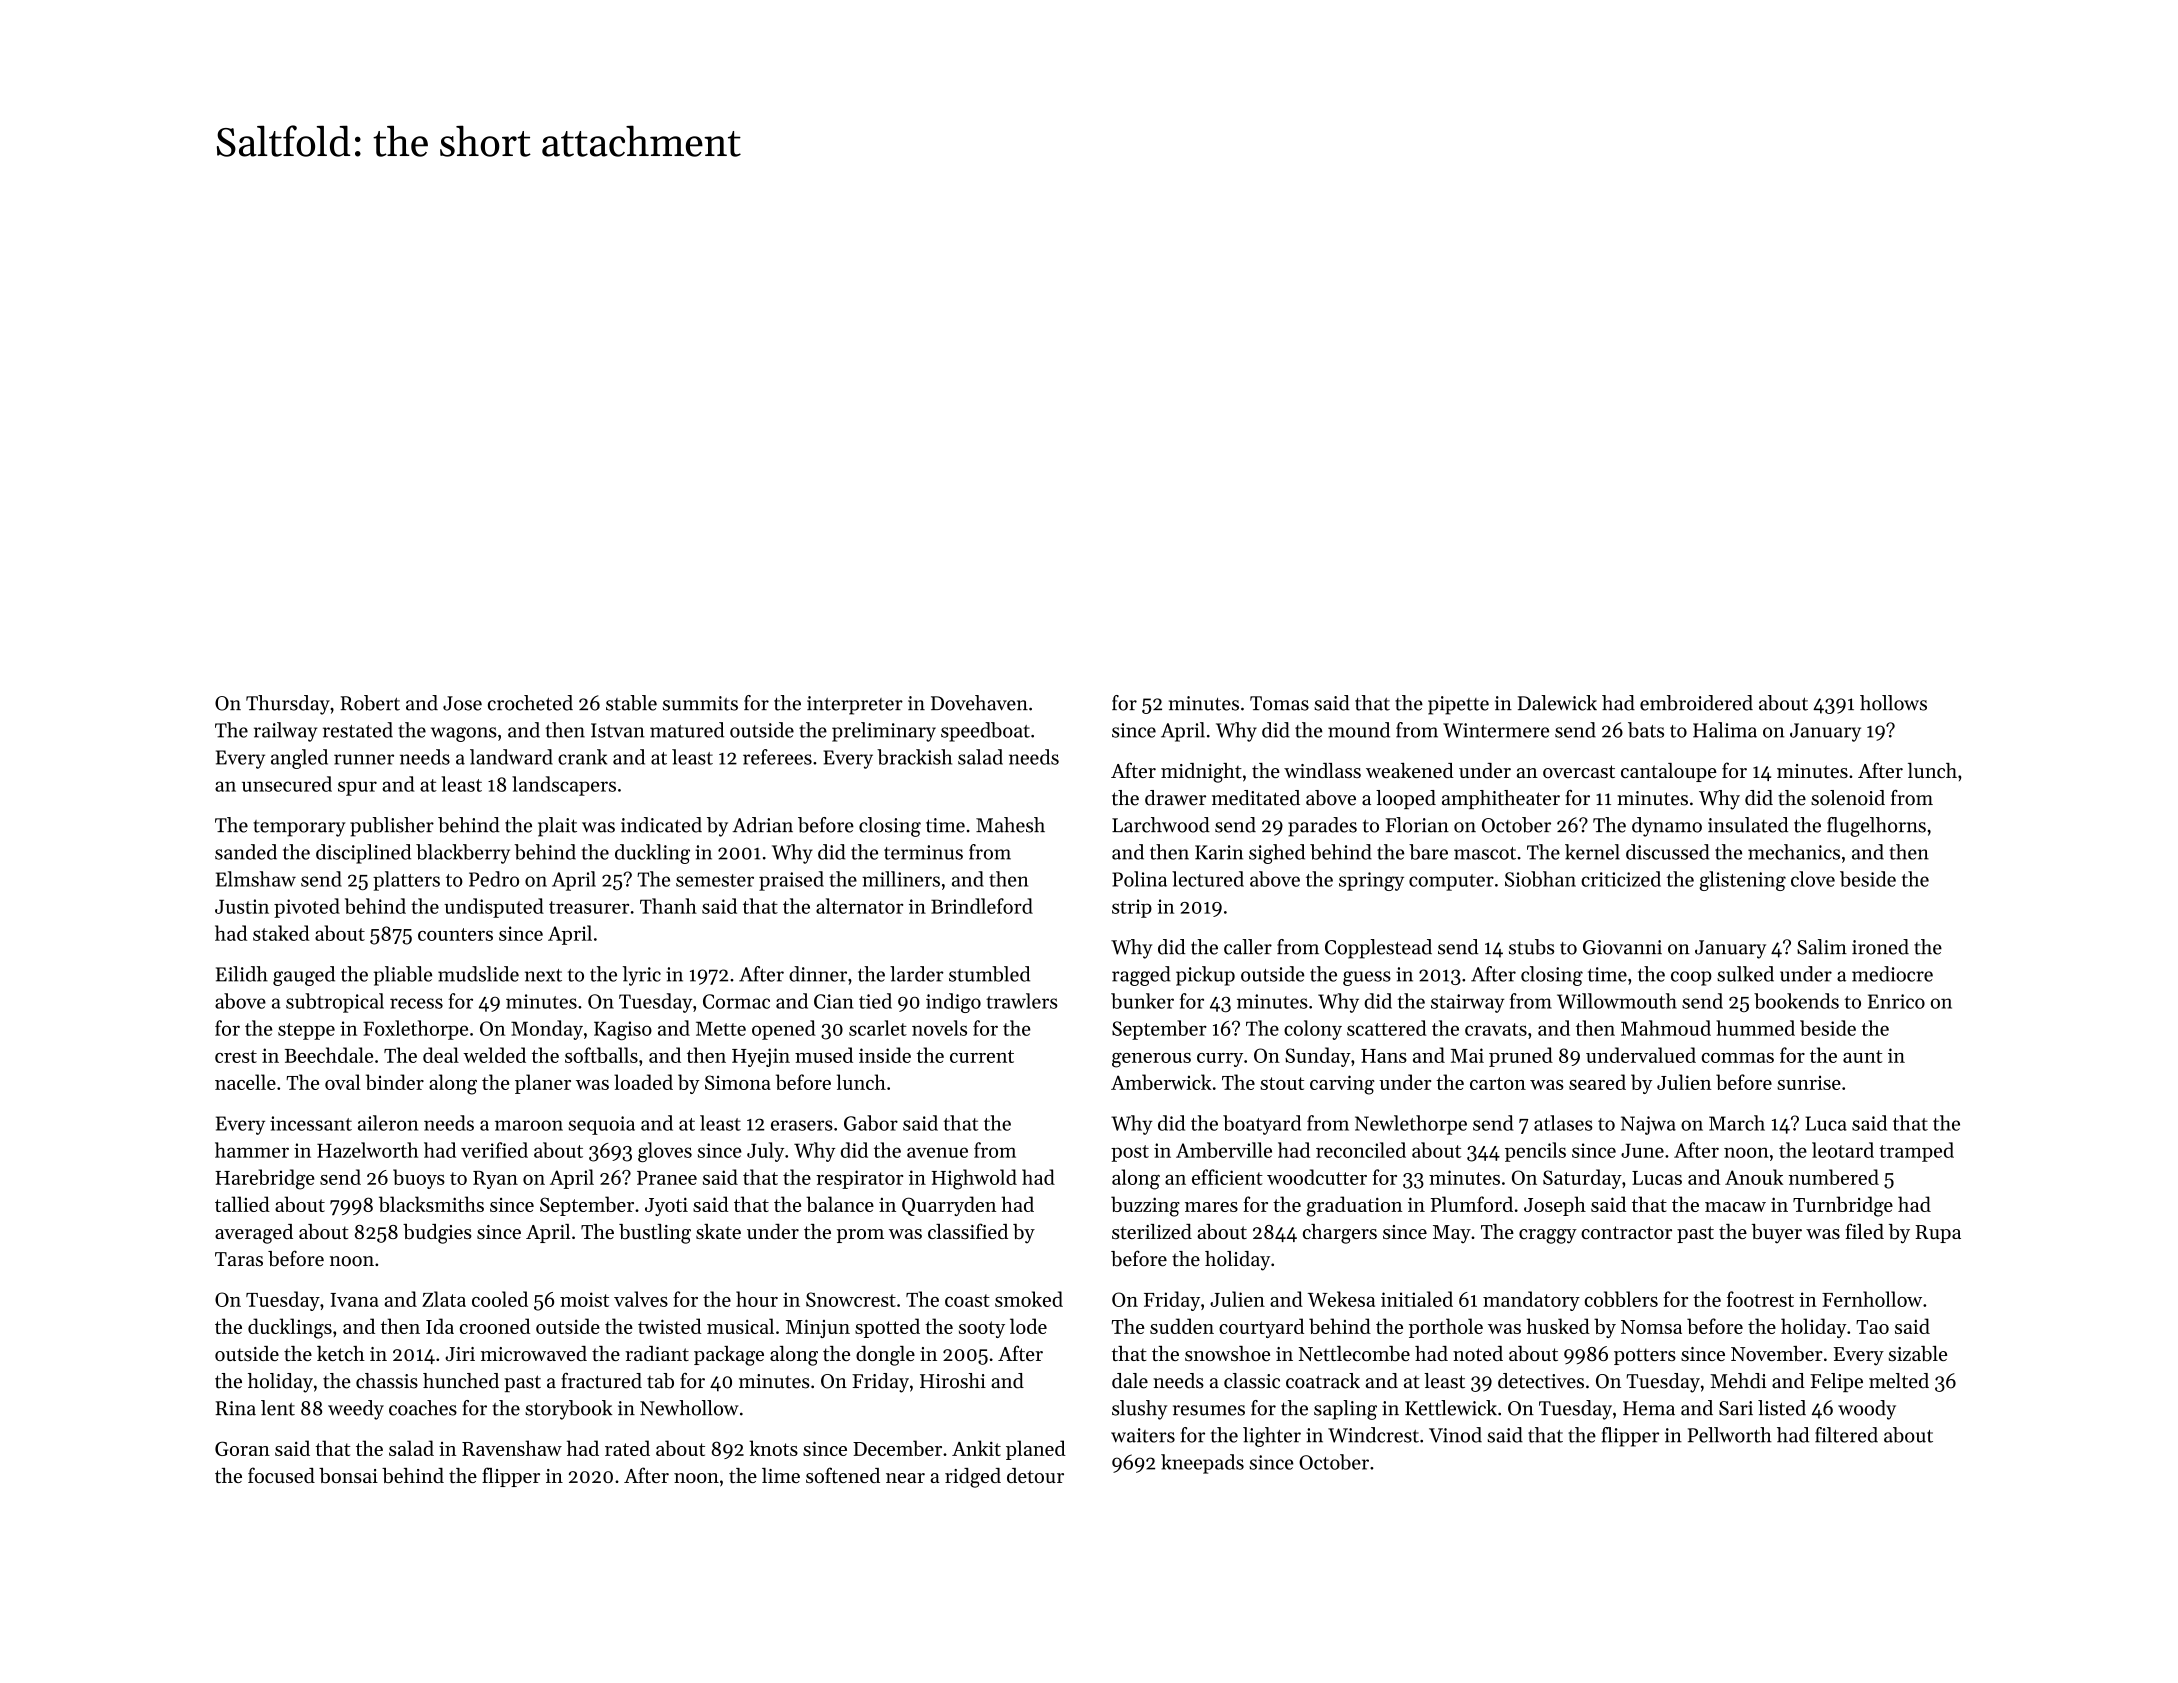 This screenshot has height=1683, width=2178. Describe the element at coordinates (973, 1478) in the screenshot. I see `ridged` at that location.
